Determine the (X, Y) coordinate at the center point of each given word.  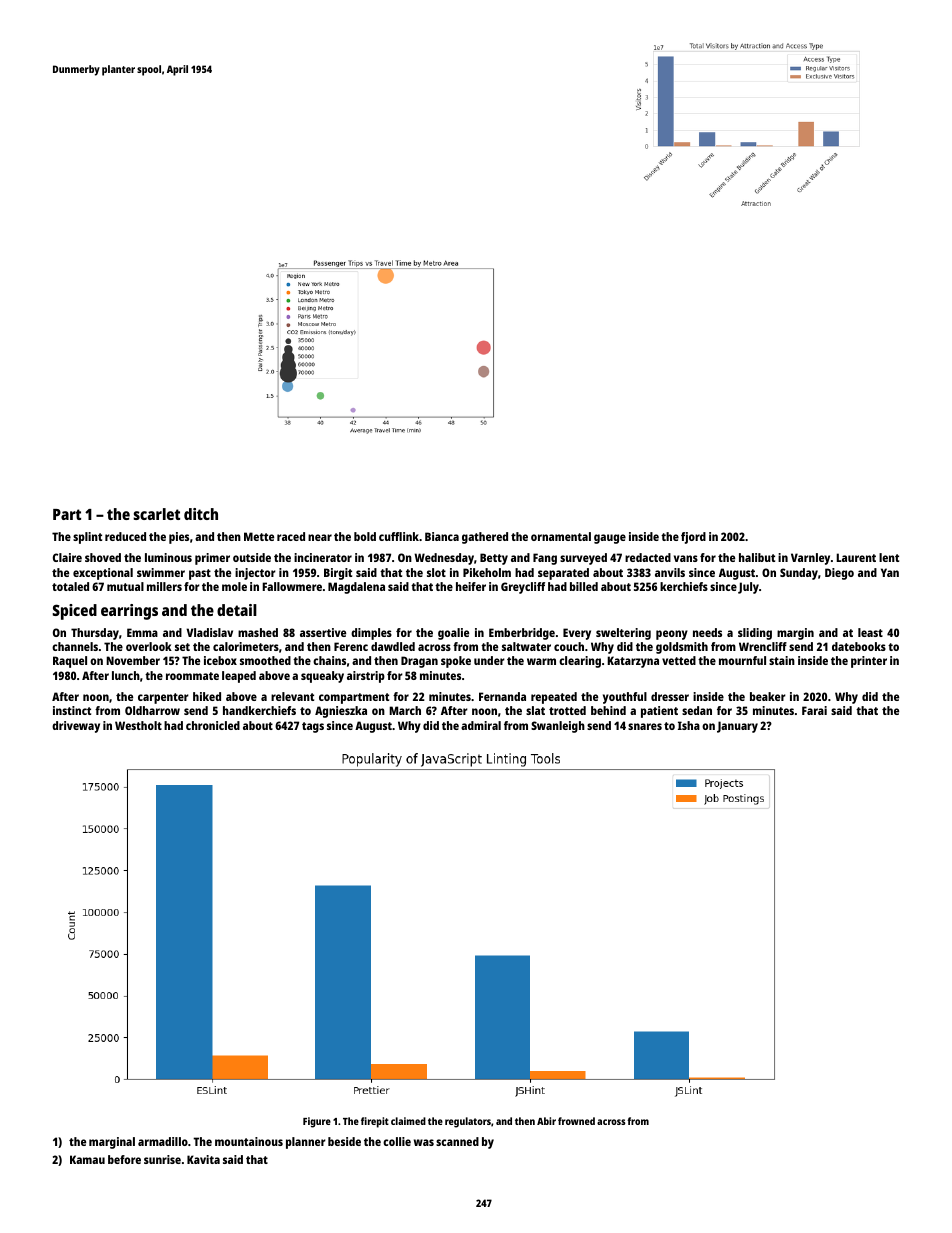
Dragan (419, 662)
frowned (576, 1121)
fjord (693, 538)
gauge (610, 539)
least (870, 632)
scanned (457, 1141)
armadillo (163, 1141)
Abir (546, 1121)
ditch (201, 514)
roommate (192, 676)
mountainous (249, 1141)
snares (645, 726)
